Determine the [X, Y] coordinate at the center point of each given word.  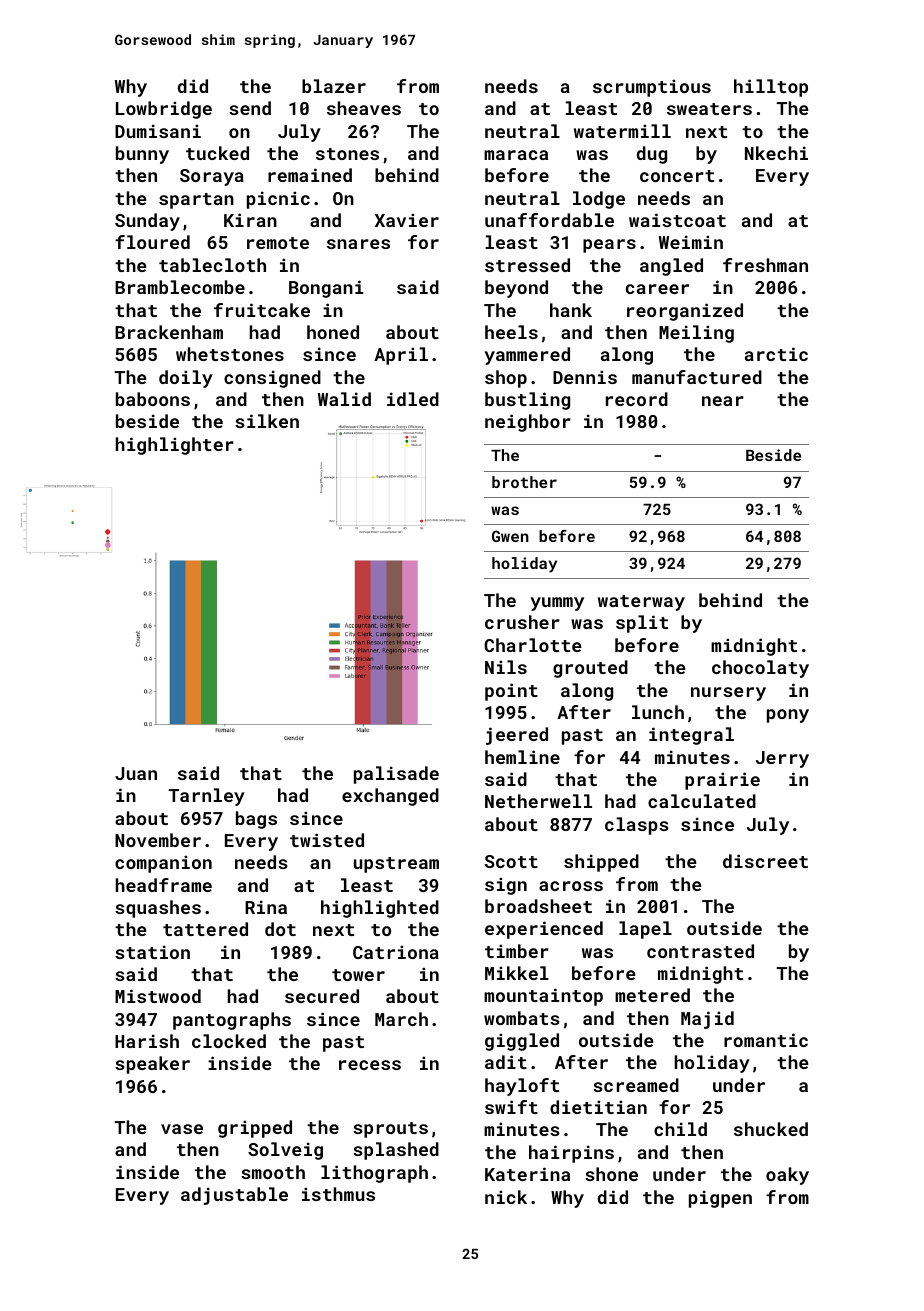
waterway [641, 603]
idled [413, 399]
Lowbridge [164, 110]
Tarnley [206, 797]
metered [652, 995]
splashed [396, 1151]
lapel [645, 930]
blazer [334, 86]
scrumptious [652, 88]
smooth [273, 1172]
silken [267, 421]
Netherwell [538, 801]
